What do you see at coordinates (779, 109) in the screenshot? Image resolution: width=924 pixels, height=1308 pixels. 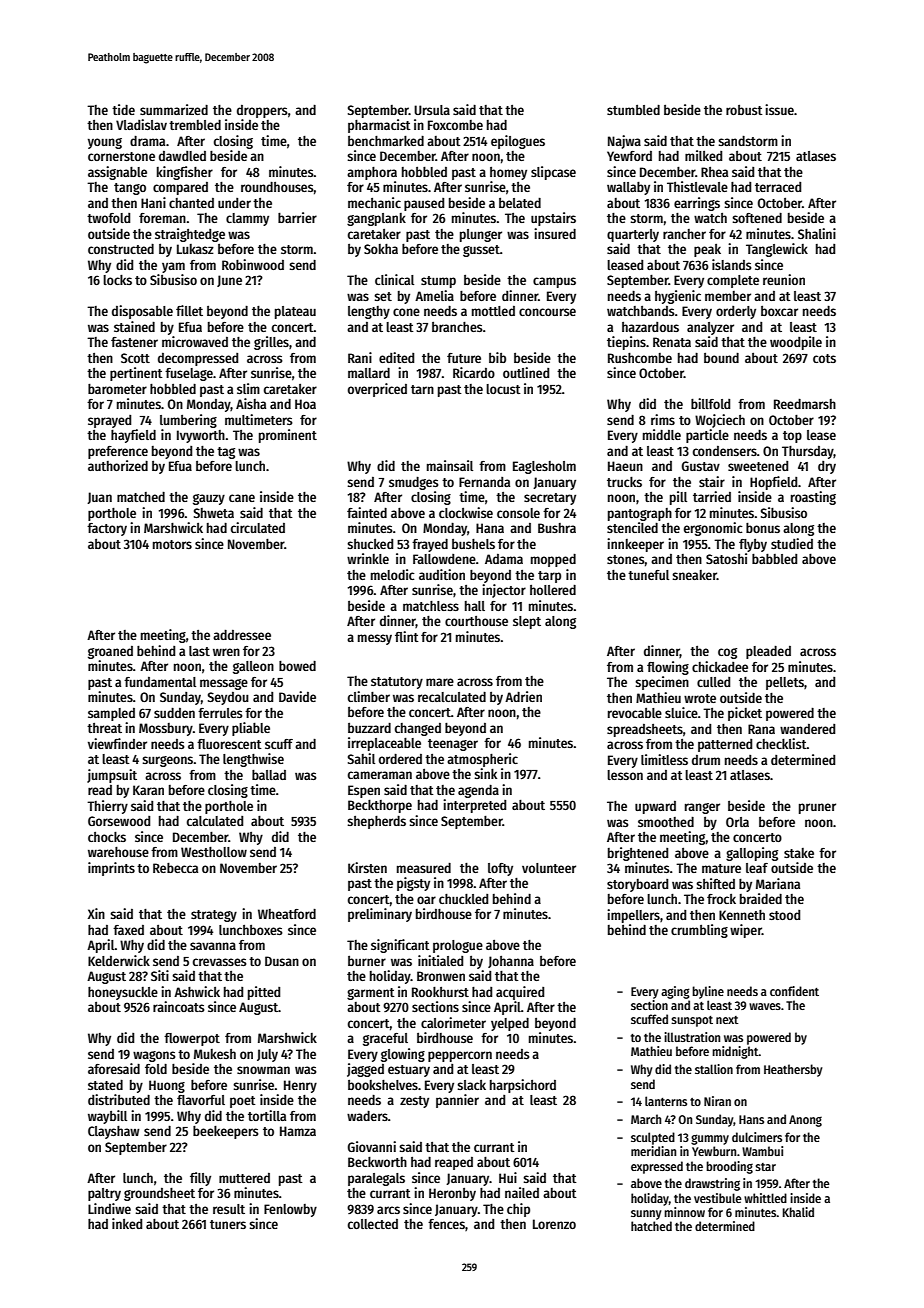 I see `issue` at bounding box center [779, 109].
